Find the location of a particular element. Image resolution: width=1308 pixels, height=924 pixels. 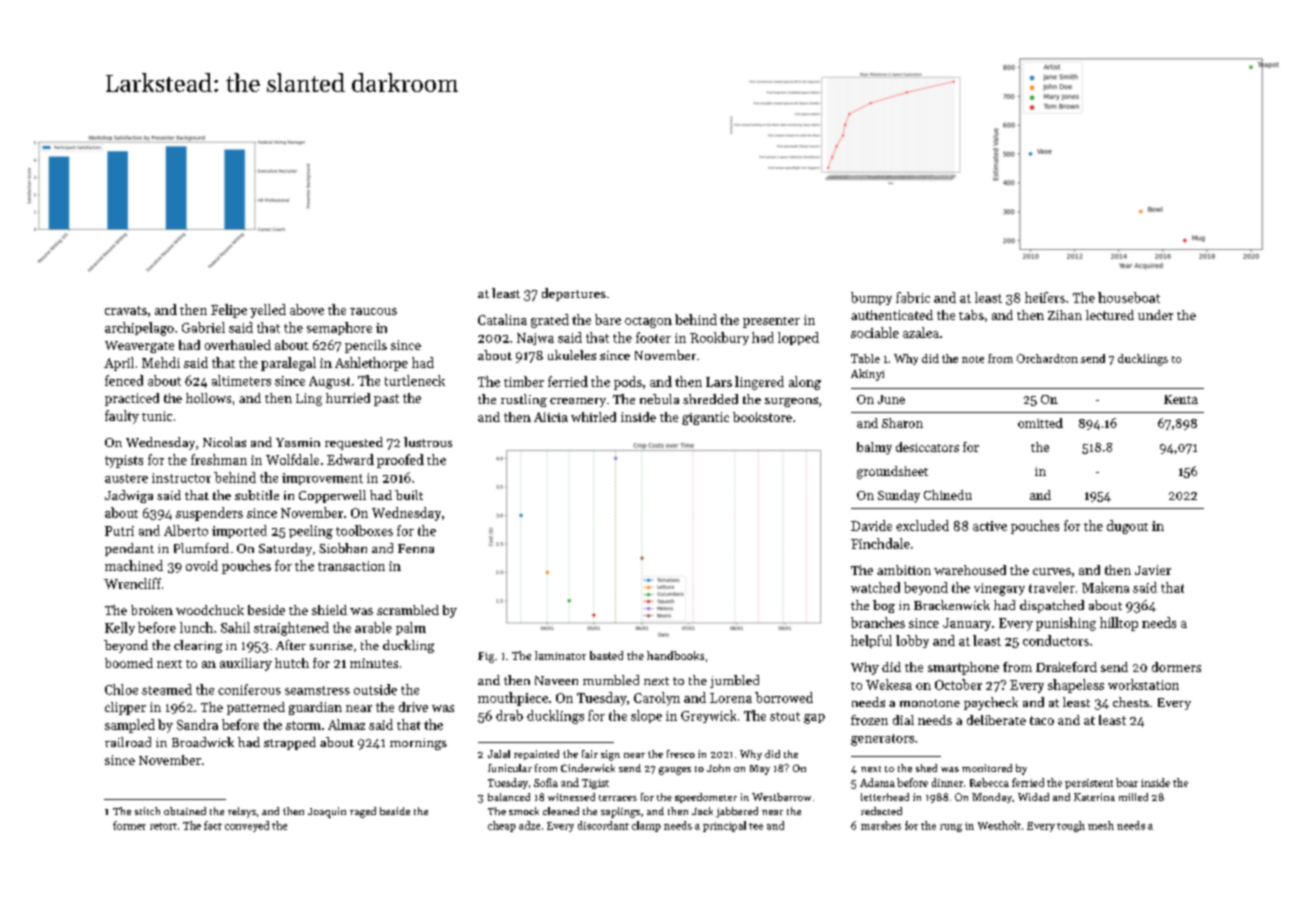

paralegal is located at coordinates (288, 364).
